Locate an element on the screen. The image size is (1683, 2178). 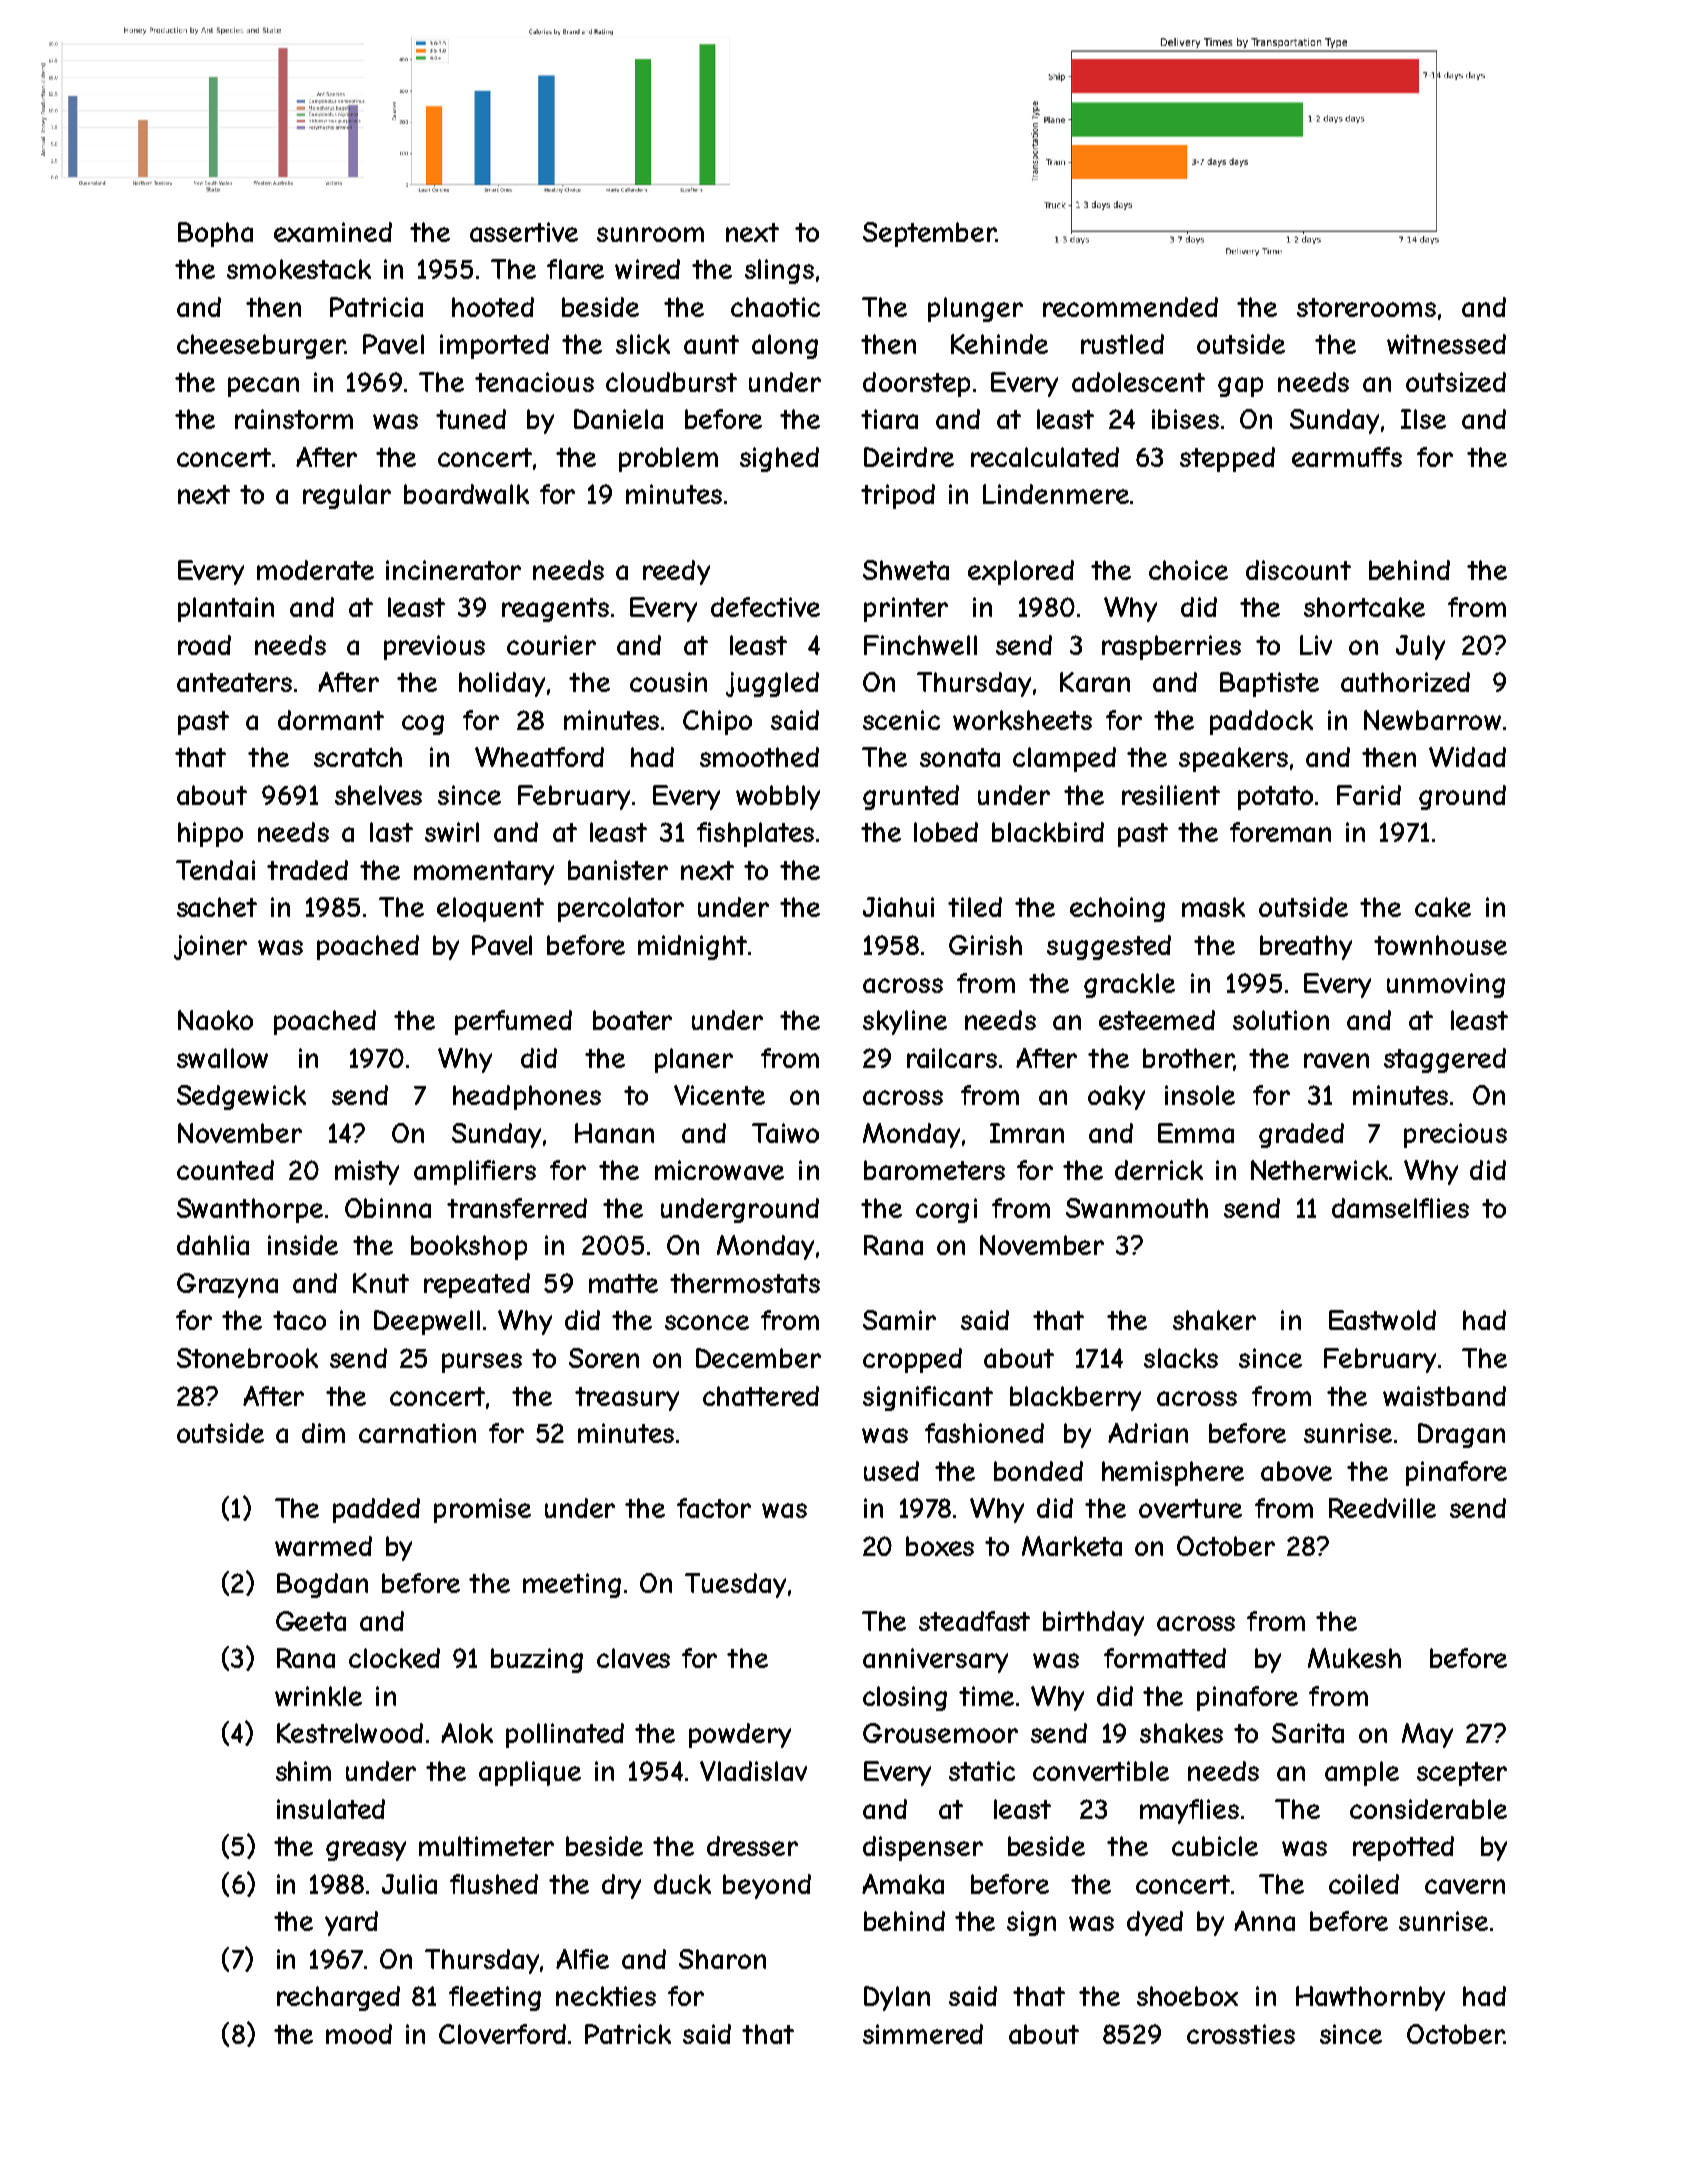
damselflies is located at coordinates (1400, 1208).
